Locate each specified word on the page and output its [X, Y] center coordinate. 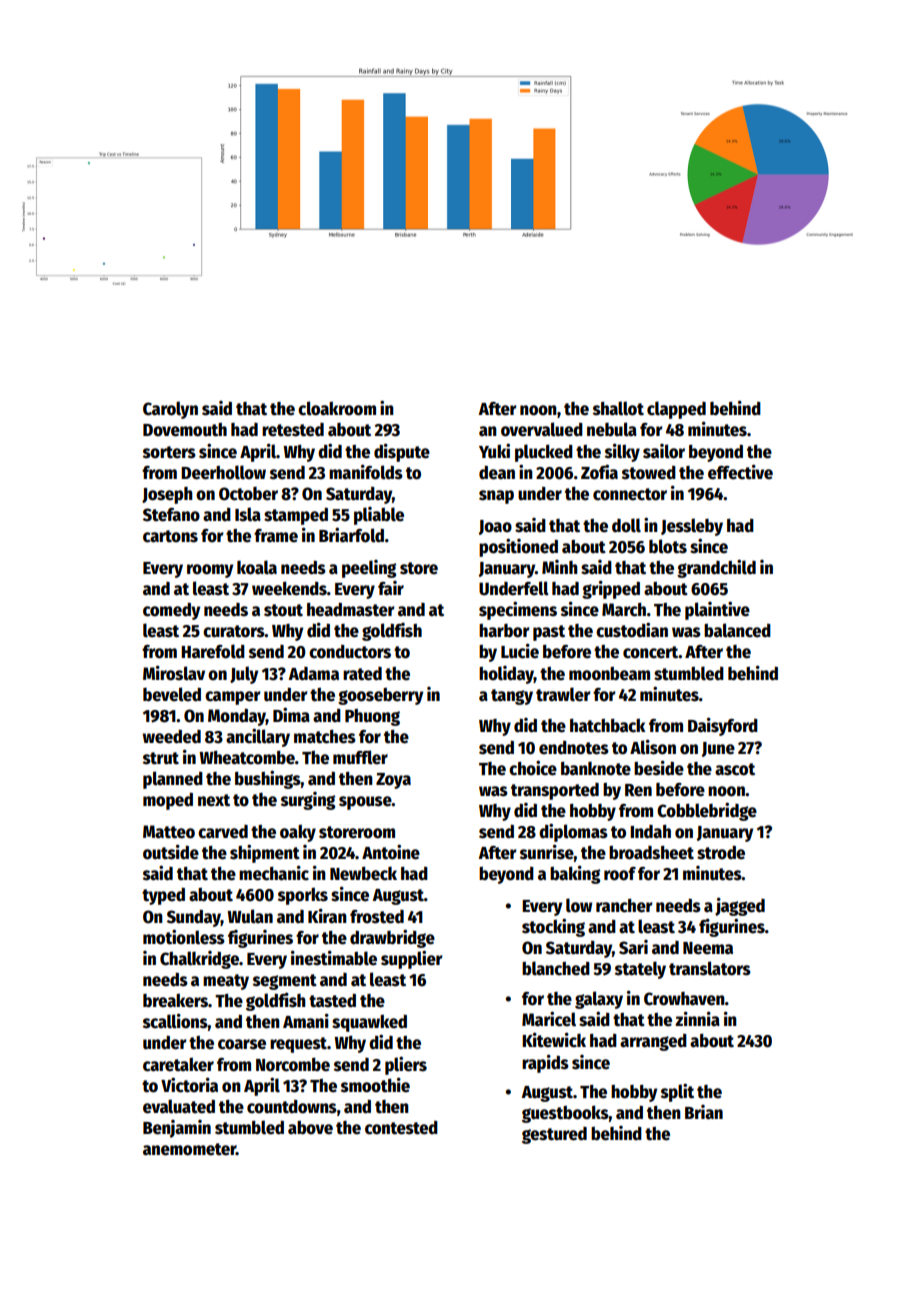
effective [740, 472]
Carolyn [170, 410]
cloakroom [337, 408]
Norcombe [293, 1064]
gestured [554, 1135]
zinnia [697, 1018]
